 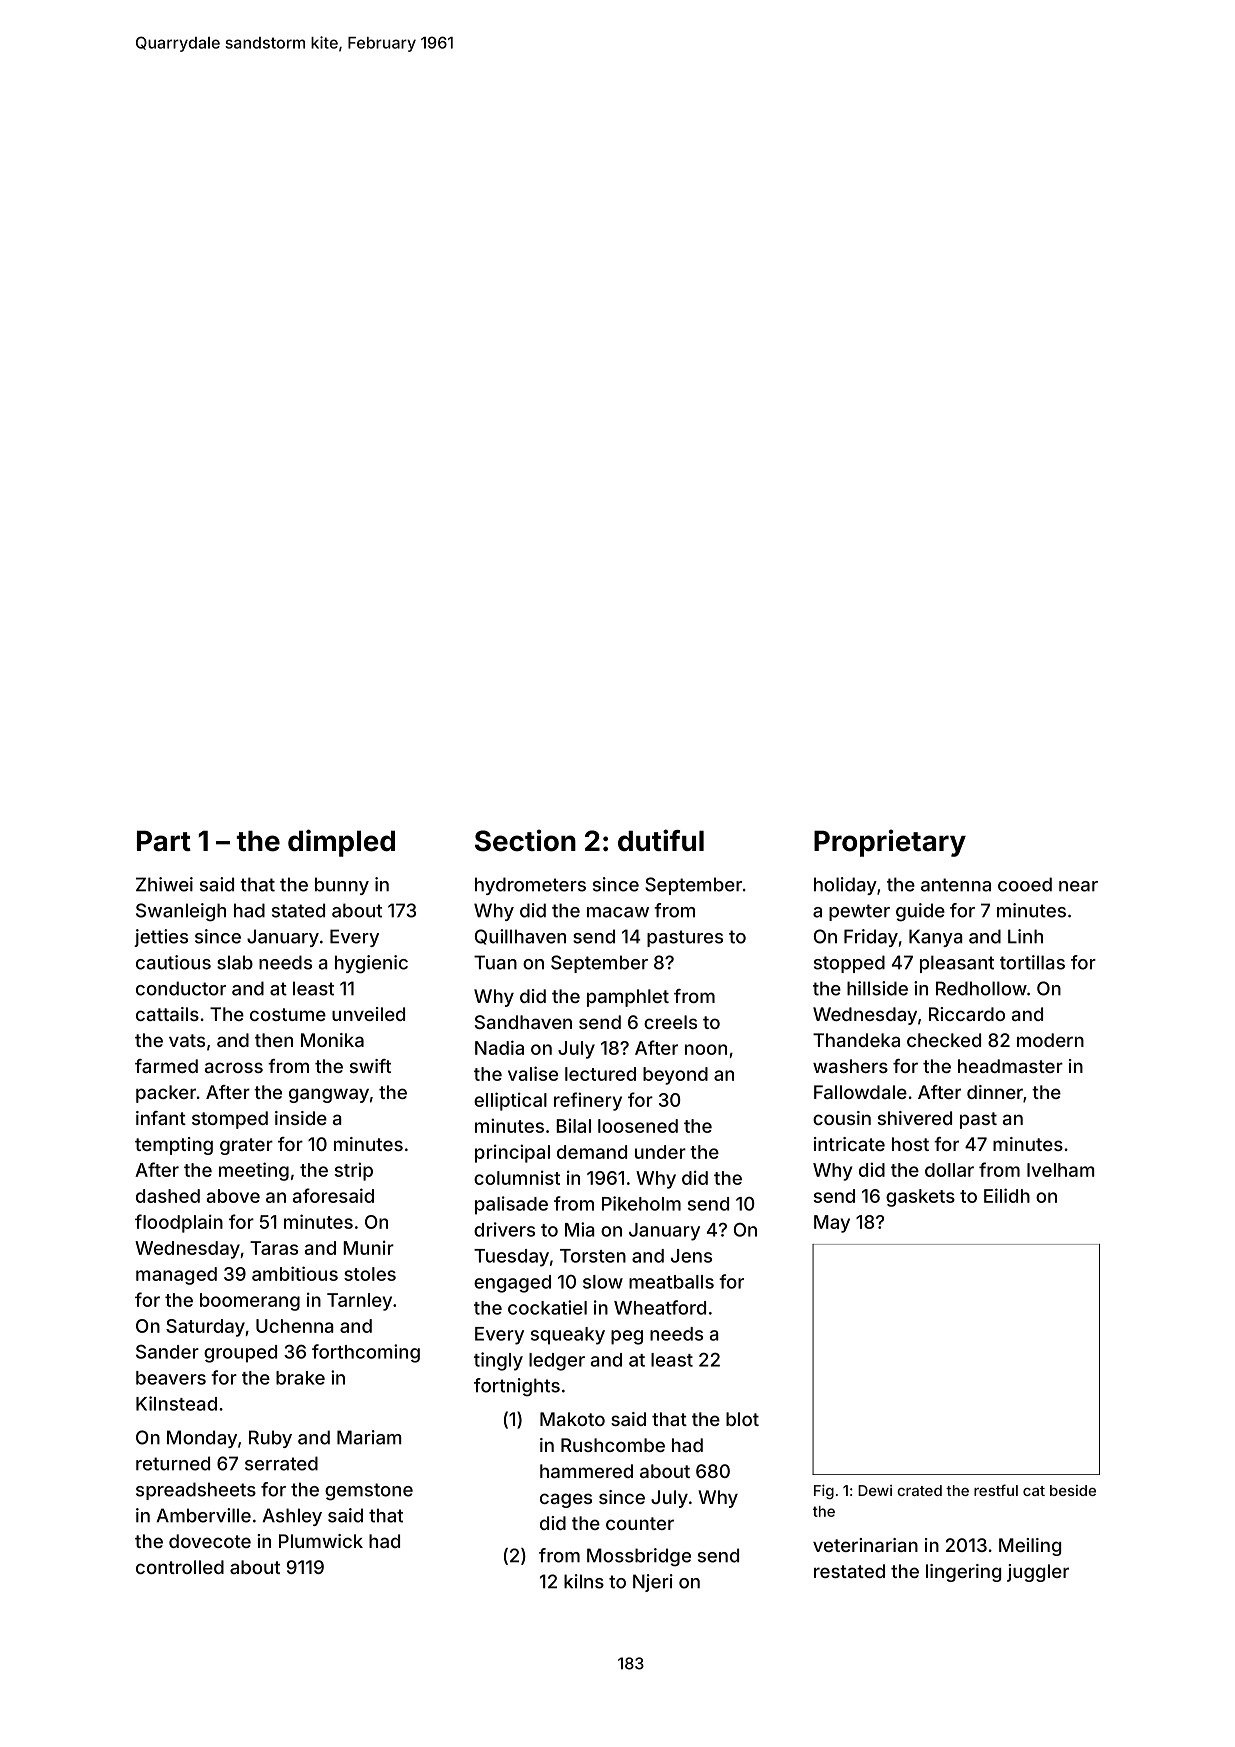 What do you see at coordinates (572, 1419) in the screenshot?
I see `Makoto` at bounding box center [572, 1419].
